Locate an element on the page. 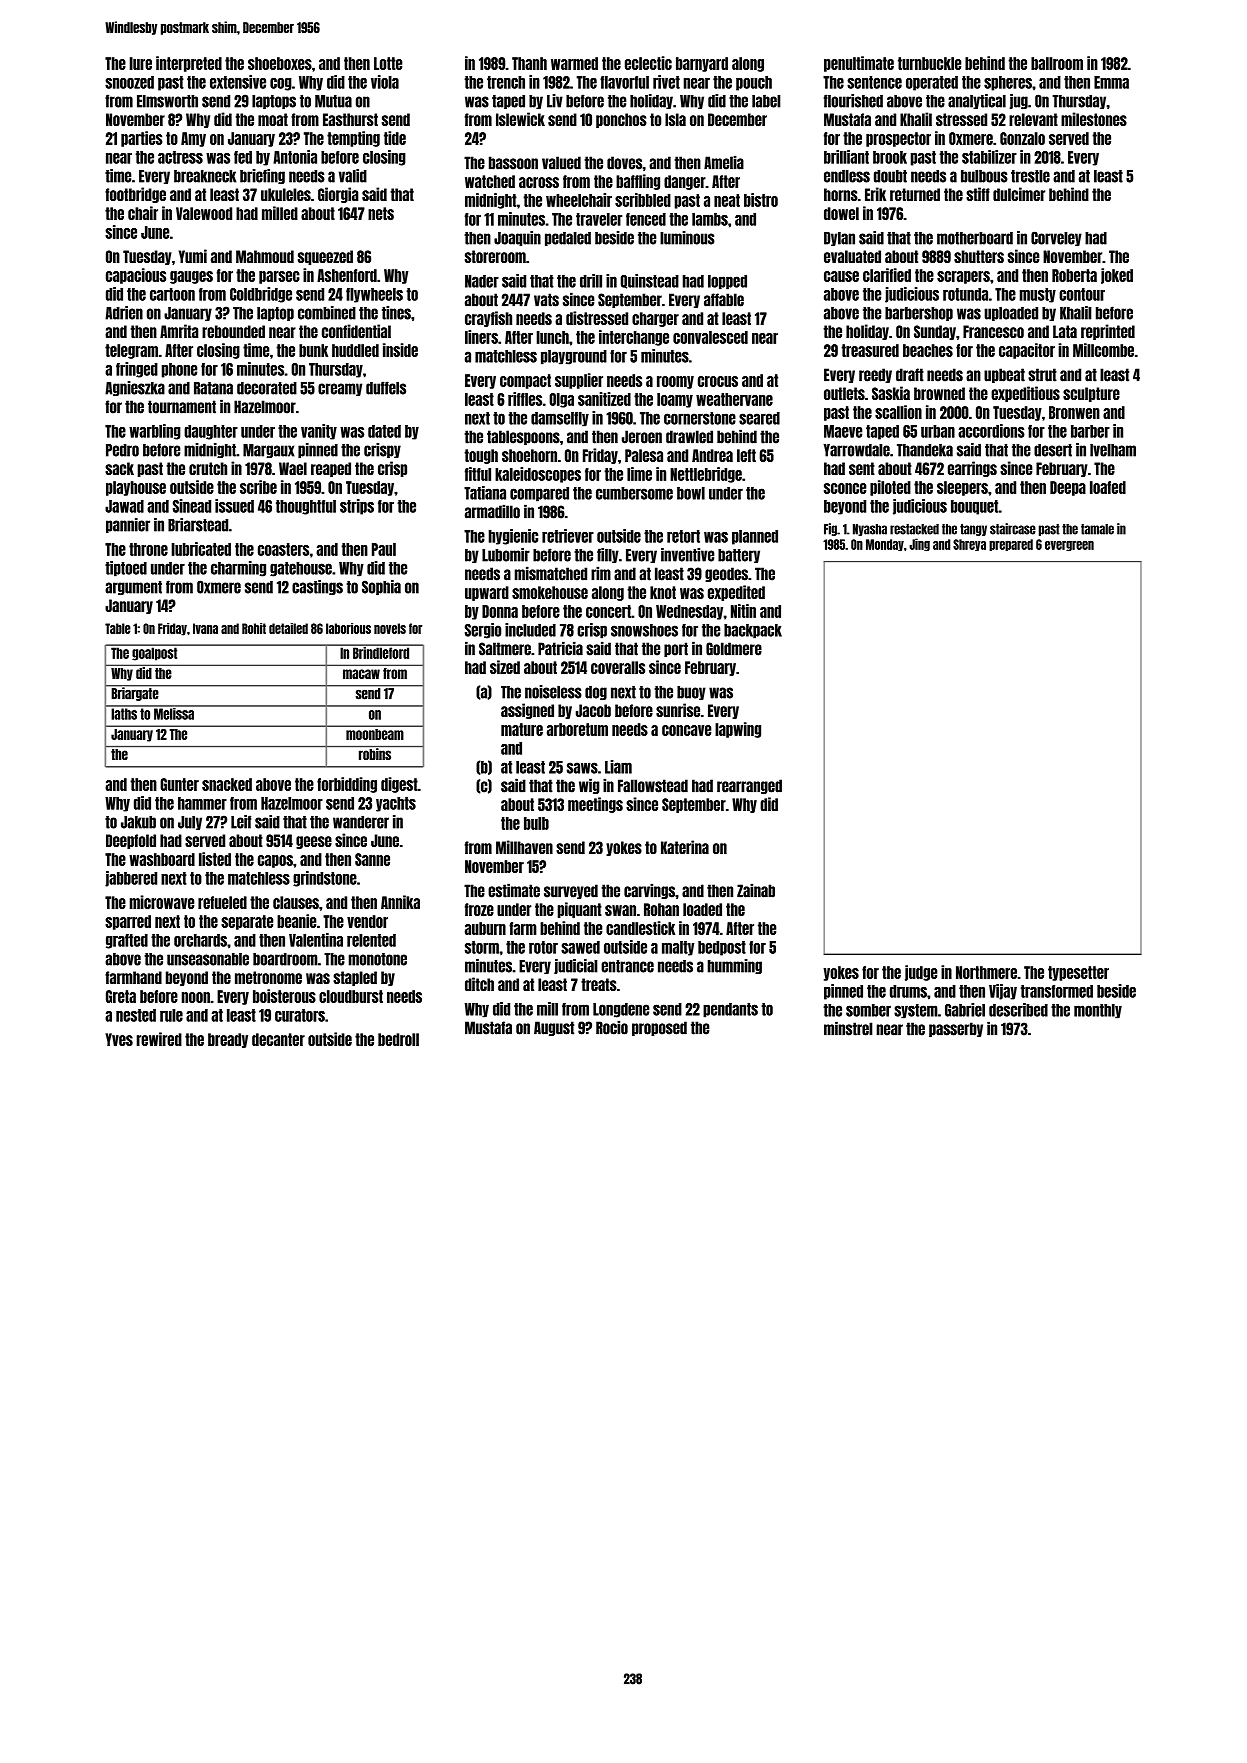  decanter is located at coordinates (278, 1039).
